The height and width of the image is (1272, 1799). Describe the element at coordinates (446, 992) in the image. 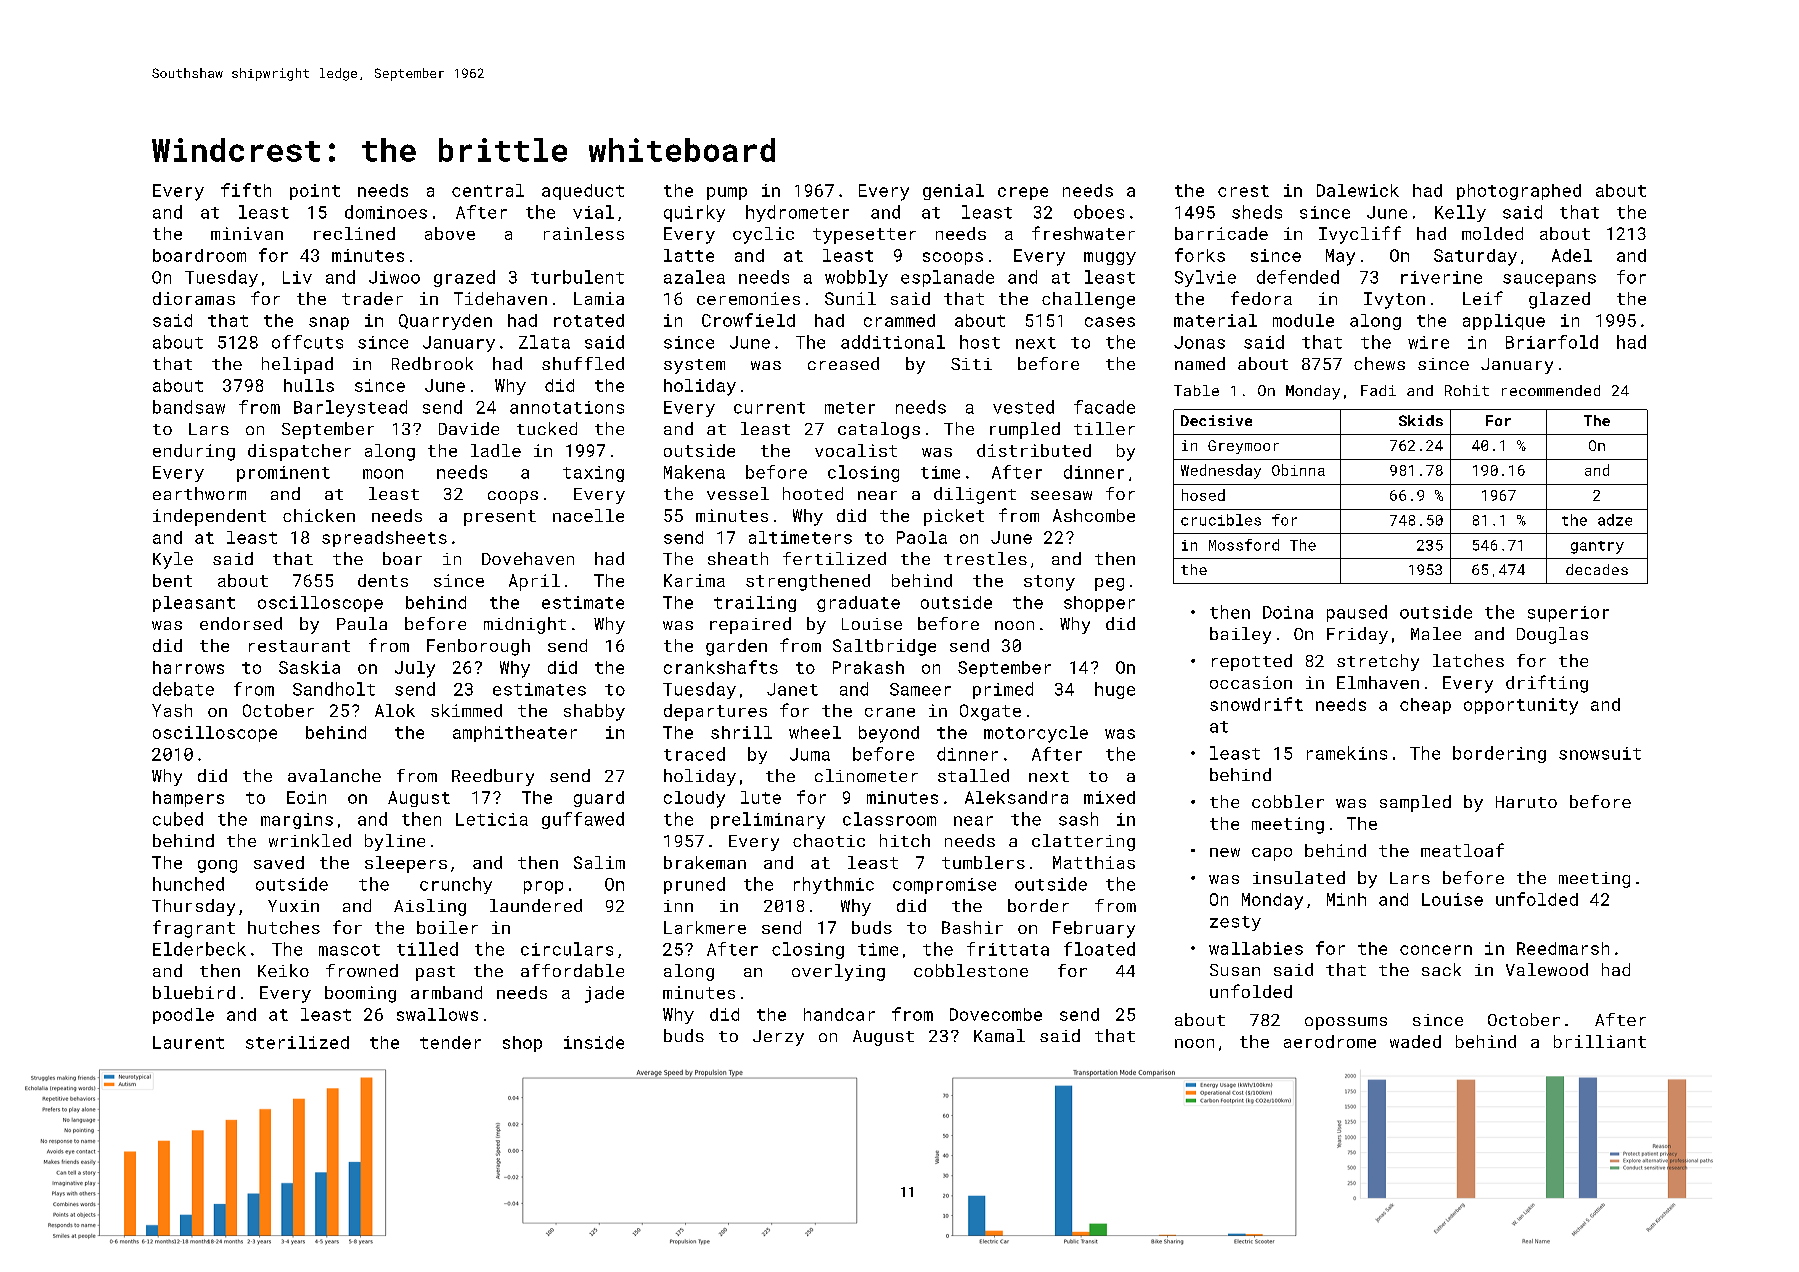

I see `armband` at that location.
